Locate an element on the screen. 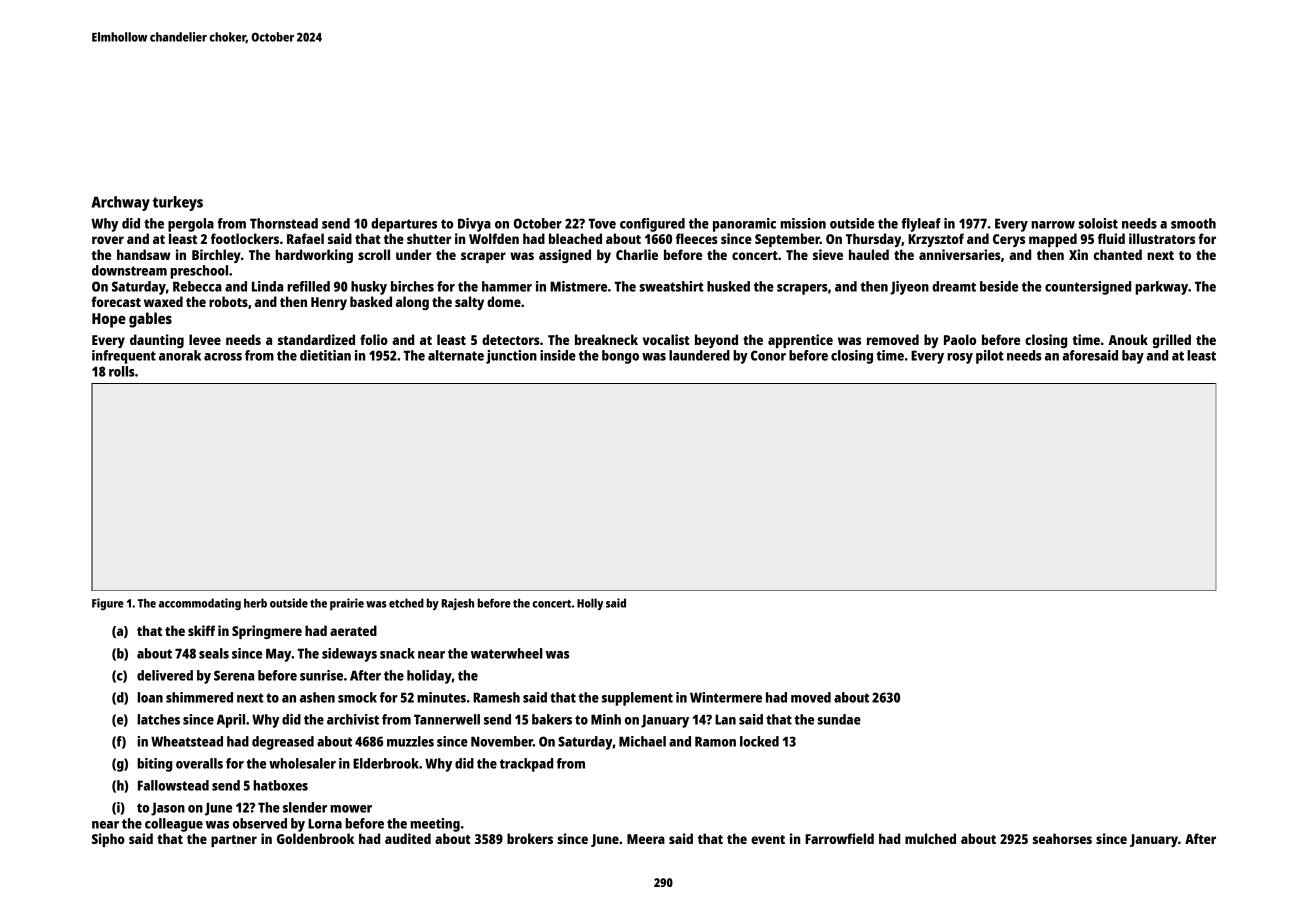 This screenshot has width=1308, height=924. skiff is located at coordinates (201, 630).
